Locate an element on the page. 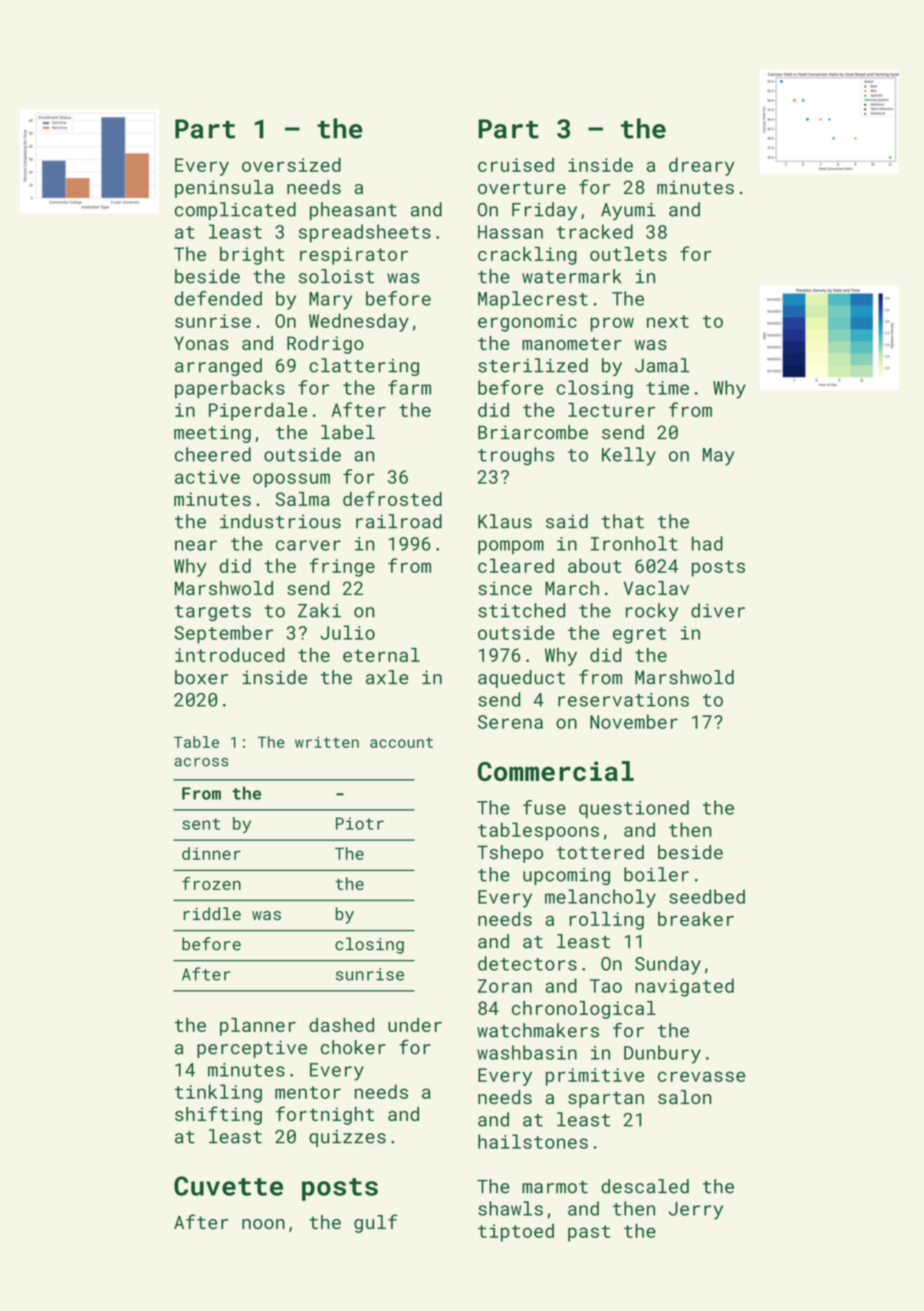  gulf is located at coordinates (375, 1223).
